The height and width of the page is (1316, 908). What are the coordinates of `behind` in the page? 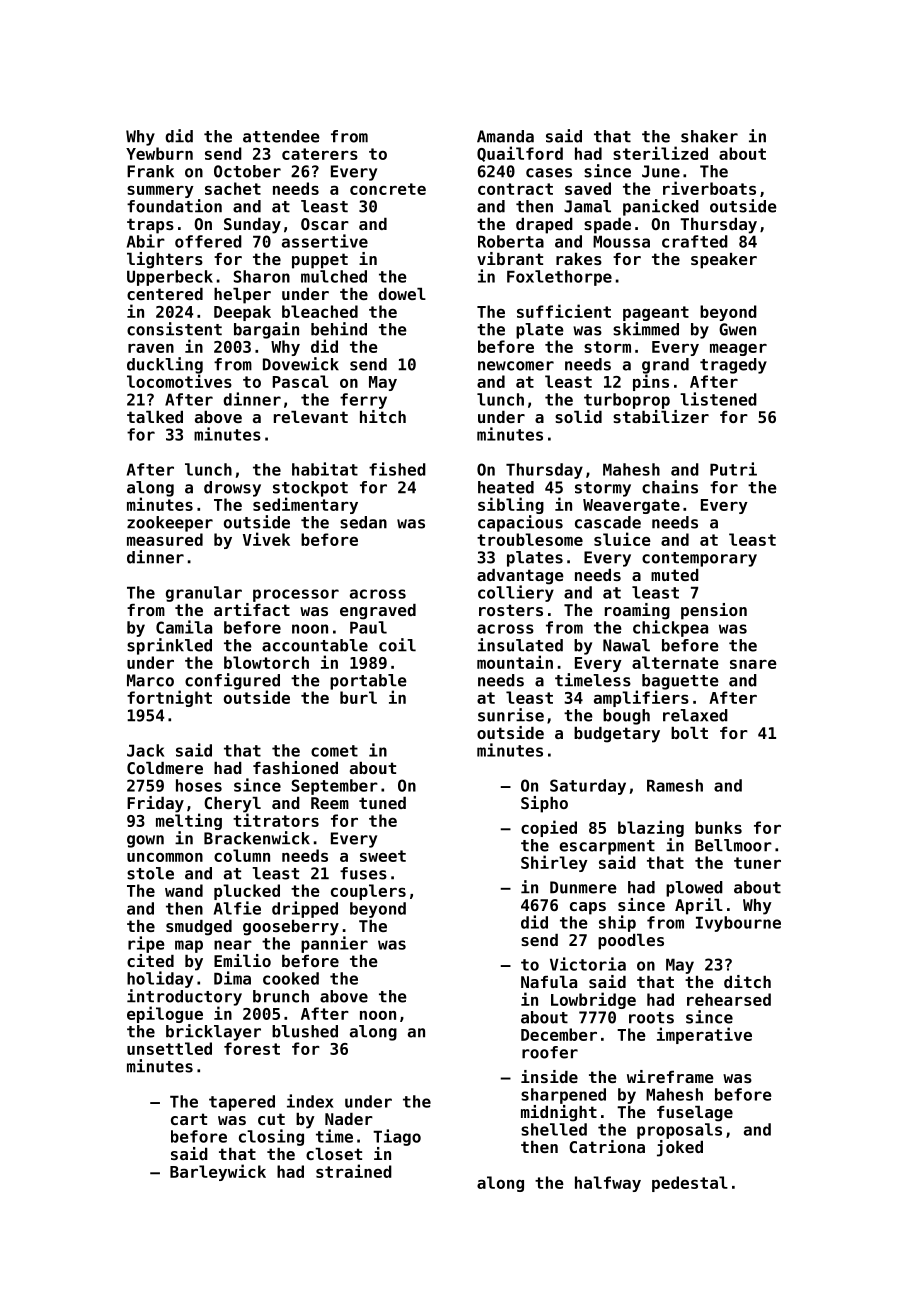 It's located at (339, 329).
